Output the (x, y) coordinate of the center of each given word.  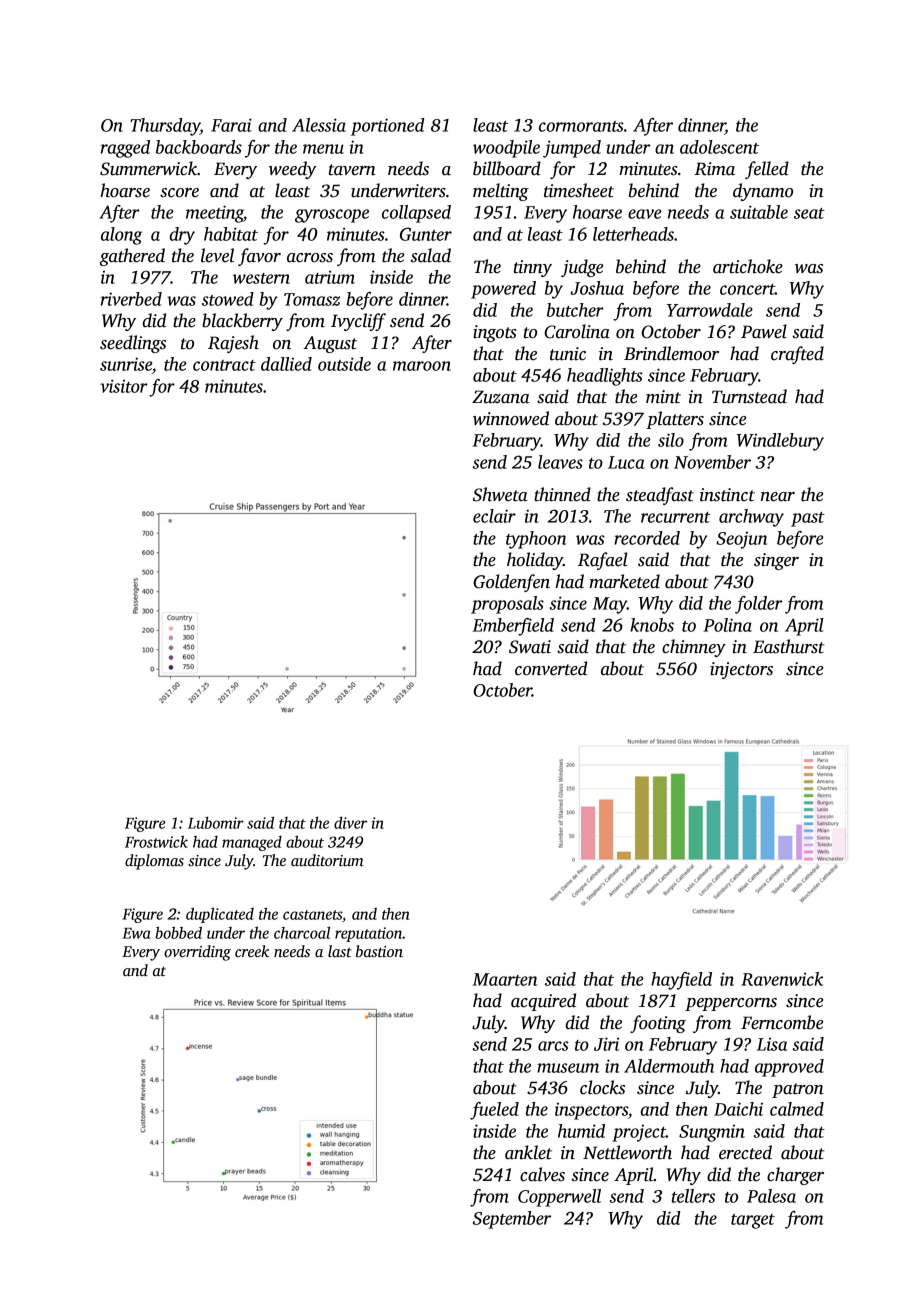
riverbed (131, 299)
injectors (741, 670)
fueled (494, 1111)
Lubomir (216, 823)
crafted (797, 355)
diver (350, 823)
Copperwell (559, 1198)
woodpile (506, 149)
